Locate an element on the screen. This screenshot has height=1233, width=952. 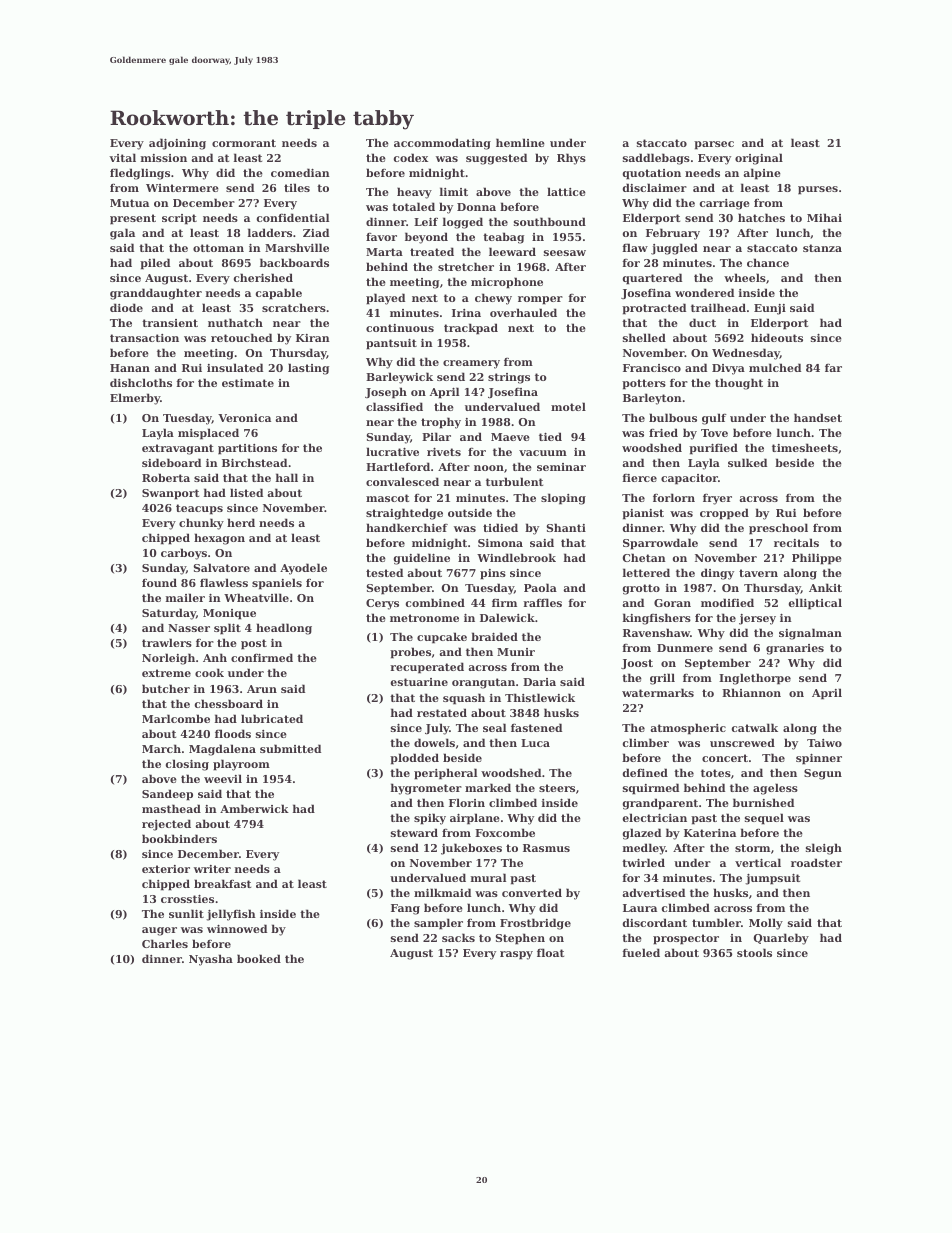
lattice is located at coordinates (566, 191).
